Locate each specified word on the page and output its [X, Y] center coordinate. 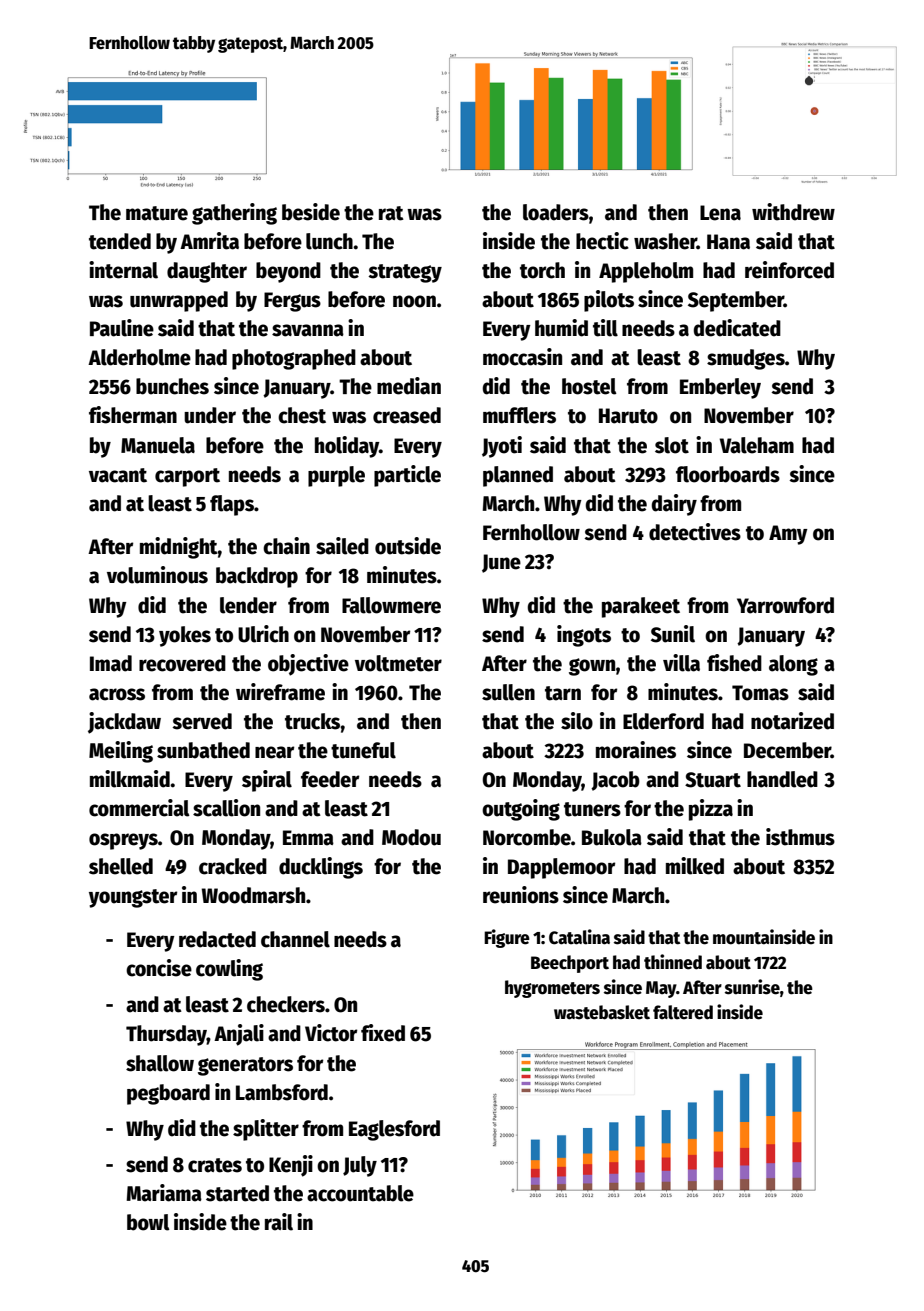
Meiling [121, 752]
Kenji [291, 1166]
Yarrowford [785, 605]
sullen [508, 692]
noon [414, 301]
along [793, 665]
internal [123, 270]
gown [592, 667]
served [202, 721]
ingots [584, 636]
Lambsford [282, 1092]
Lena [720, 213]
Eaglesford [394, 1130]
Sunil [673, 634]
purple [336, 476]
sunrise [752, 987]
